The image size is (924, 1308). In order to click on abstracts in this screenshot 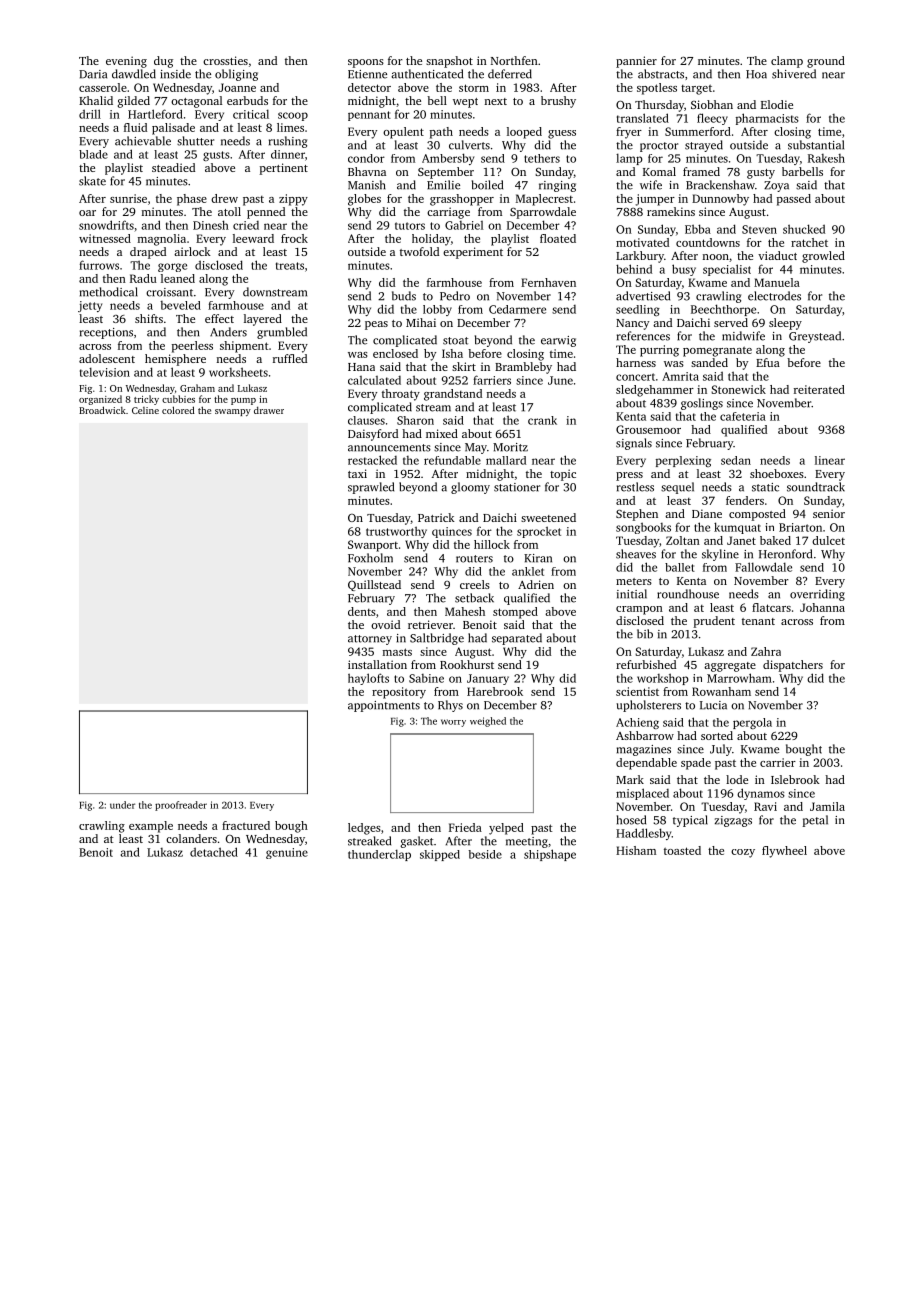, I will do `click(661, 74)`.
